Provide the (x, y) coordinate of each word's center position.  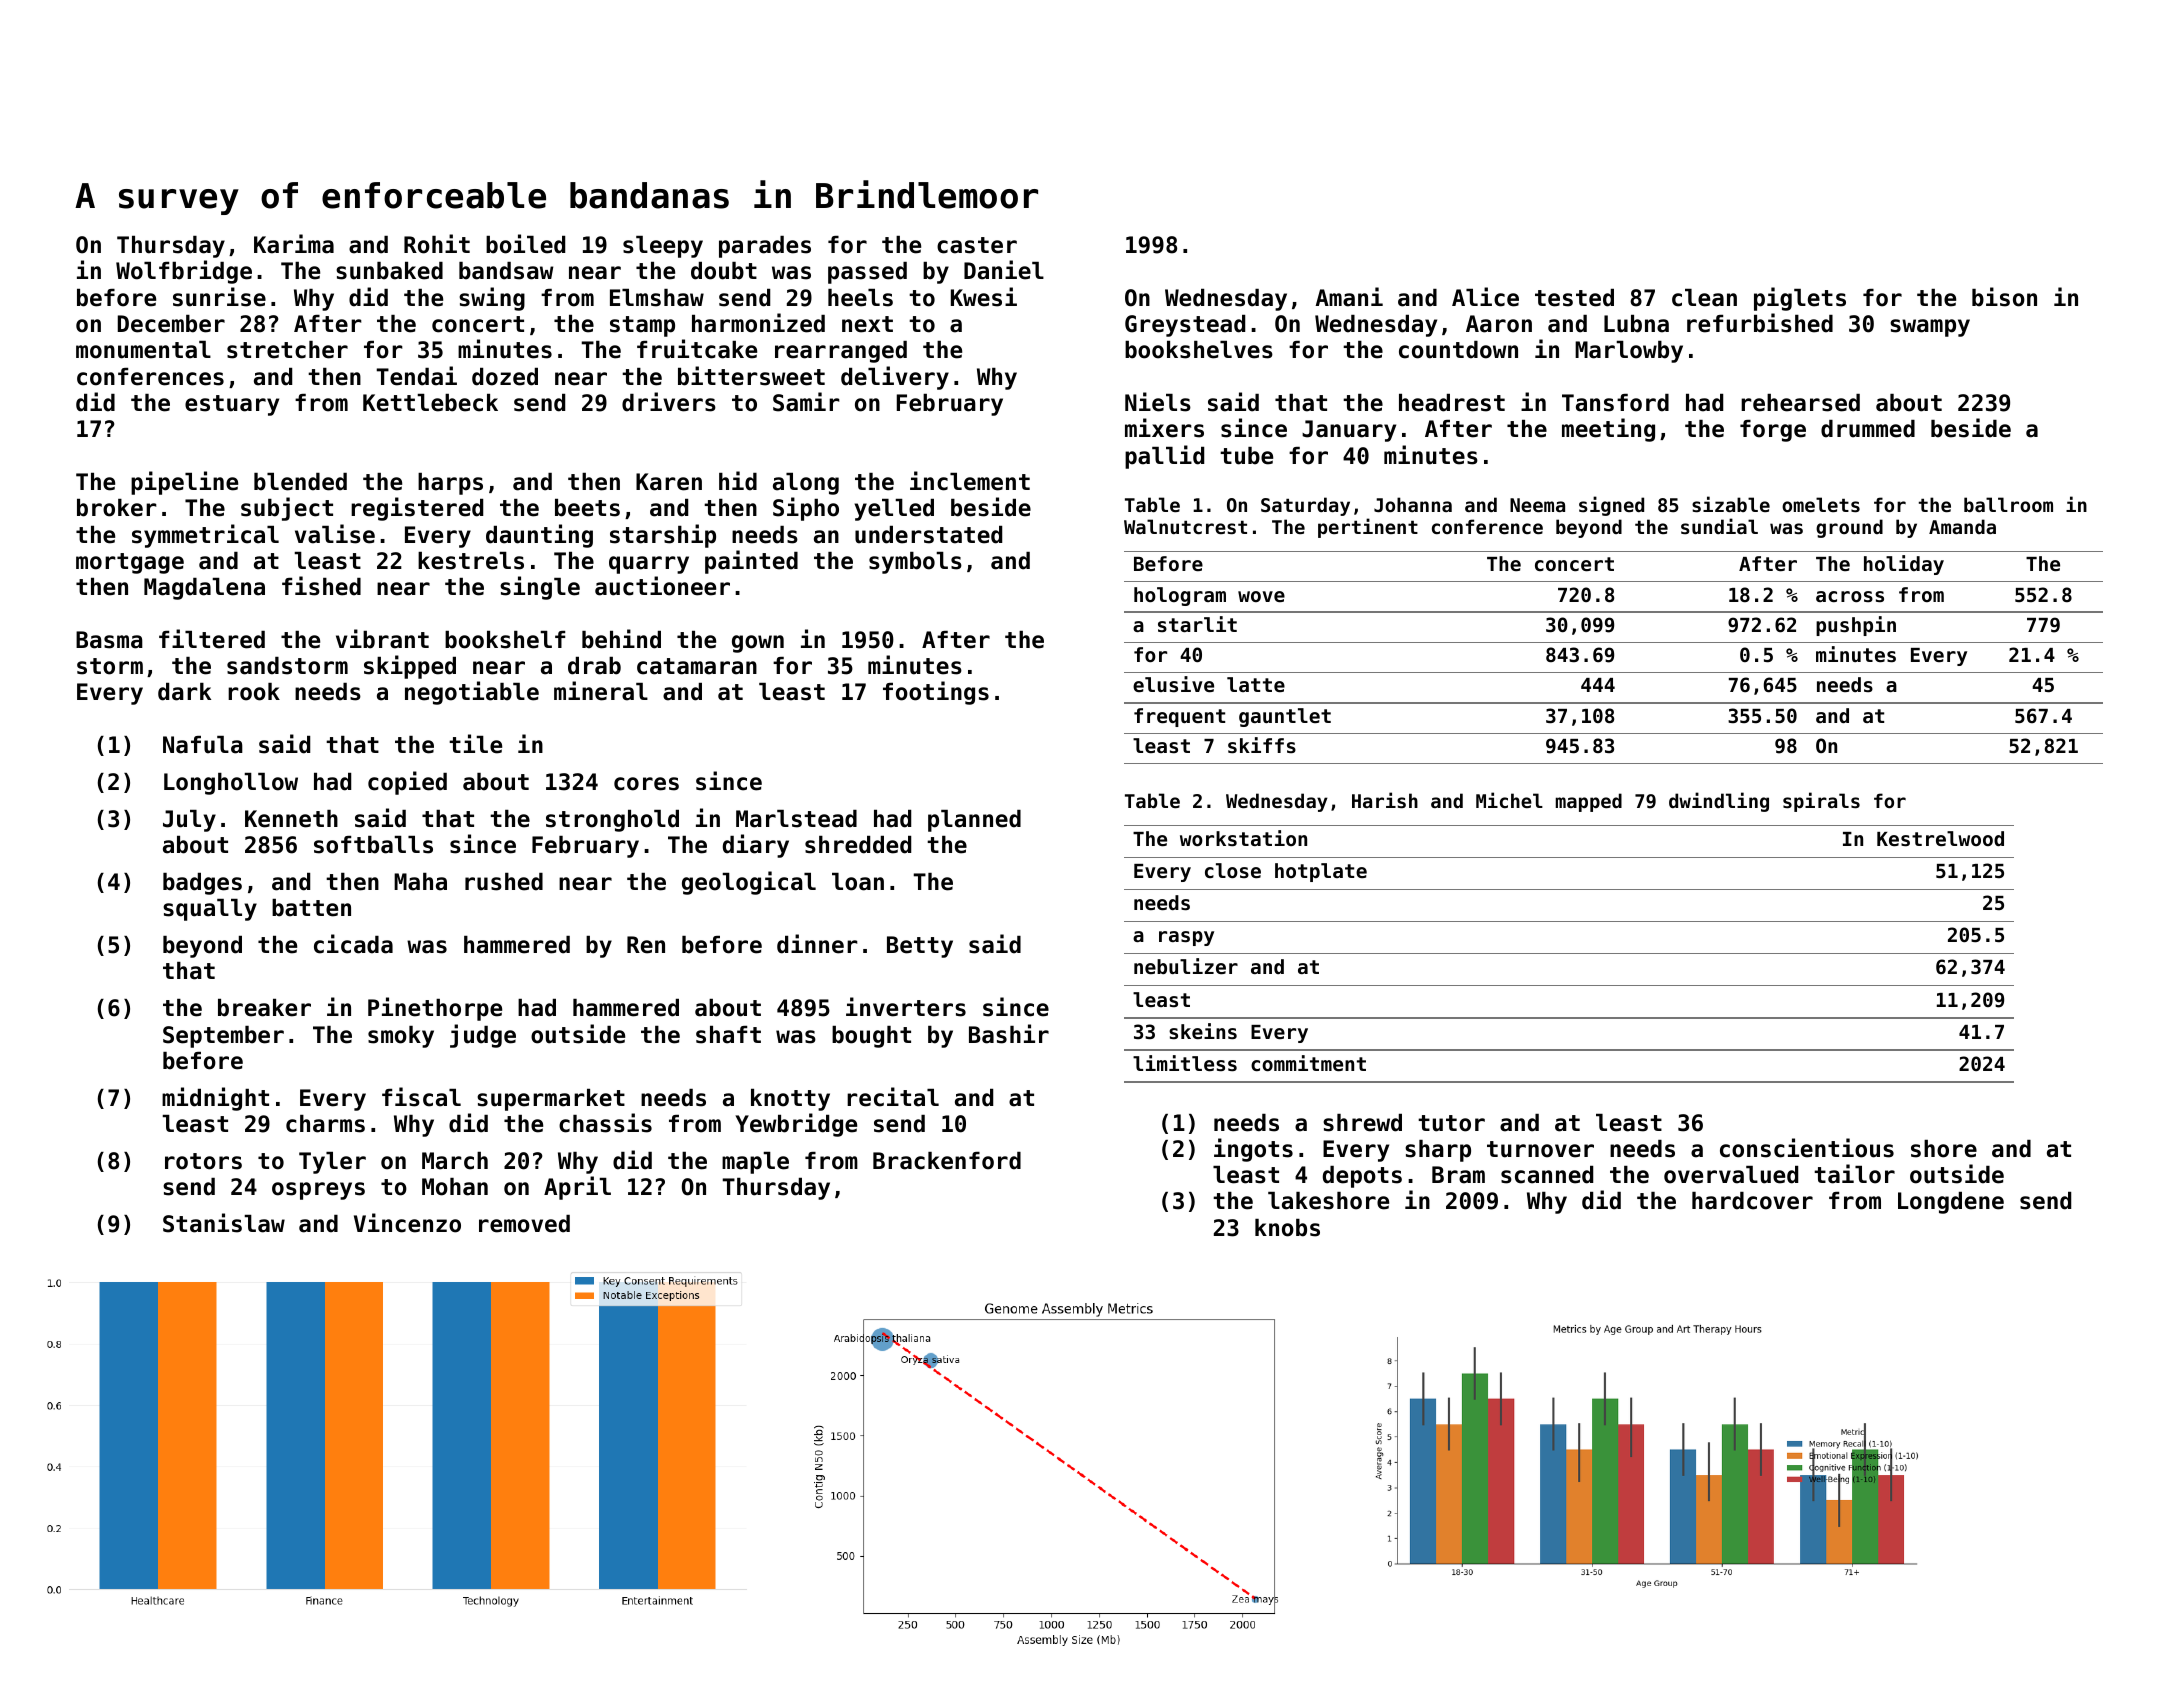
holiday (1904, 565)
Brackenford (947, 1161)
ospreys (318, 1191)
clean (1704, 298)
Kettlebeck (430, 403)
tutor (1451, 1123)
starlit (1197, 624)
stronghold (612, 821)
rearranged (841, 352)
